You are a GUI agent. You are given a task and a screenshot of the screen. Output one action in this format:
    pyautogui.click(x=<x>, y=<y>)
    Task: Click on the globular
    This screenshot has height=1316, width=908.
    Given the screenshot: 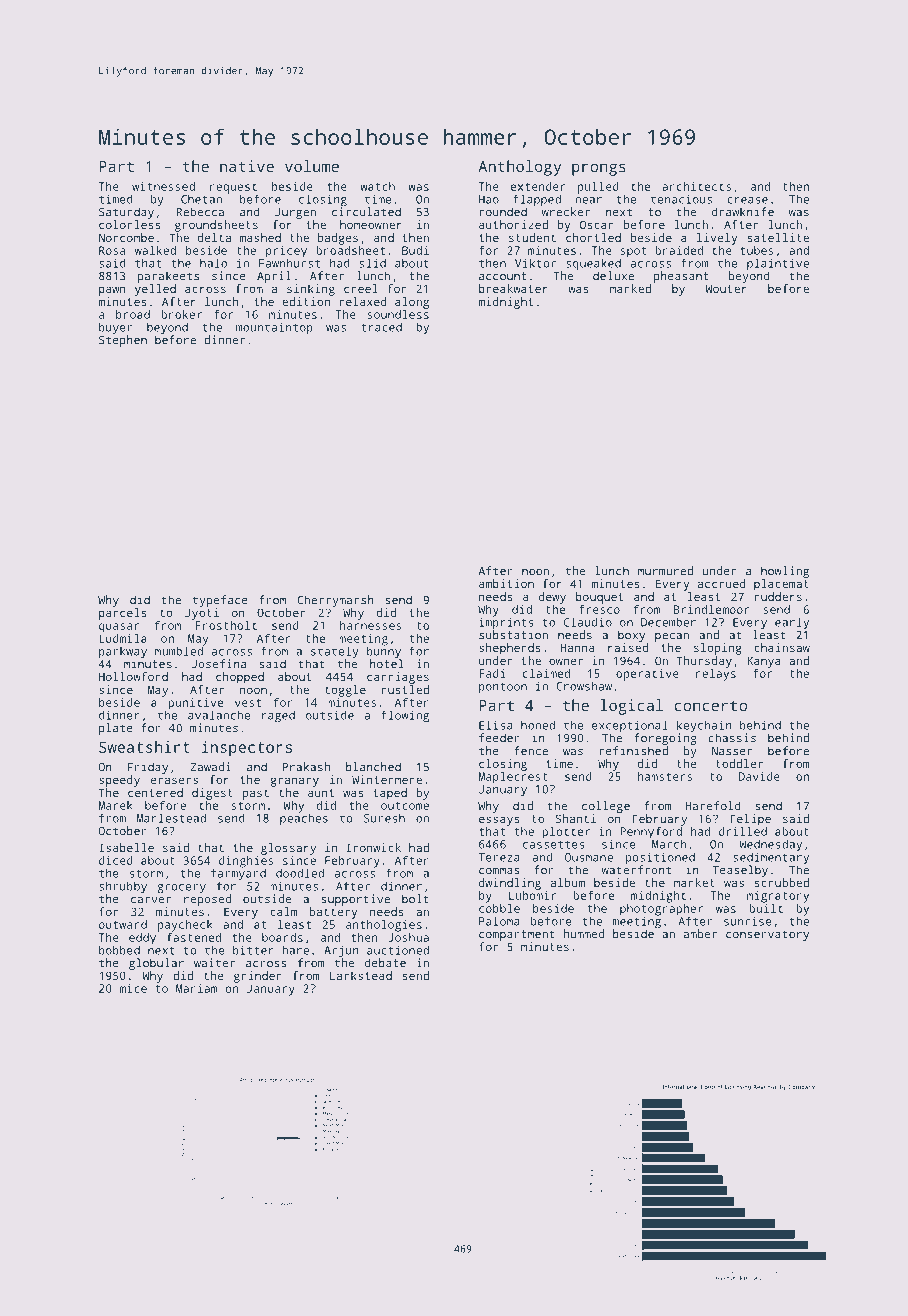 What is the action you would take?
    pyautogui.click(x=156, y=964)
